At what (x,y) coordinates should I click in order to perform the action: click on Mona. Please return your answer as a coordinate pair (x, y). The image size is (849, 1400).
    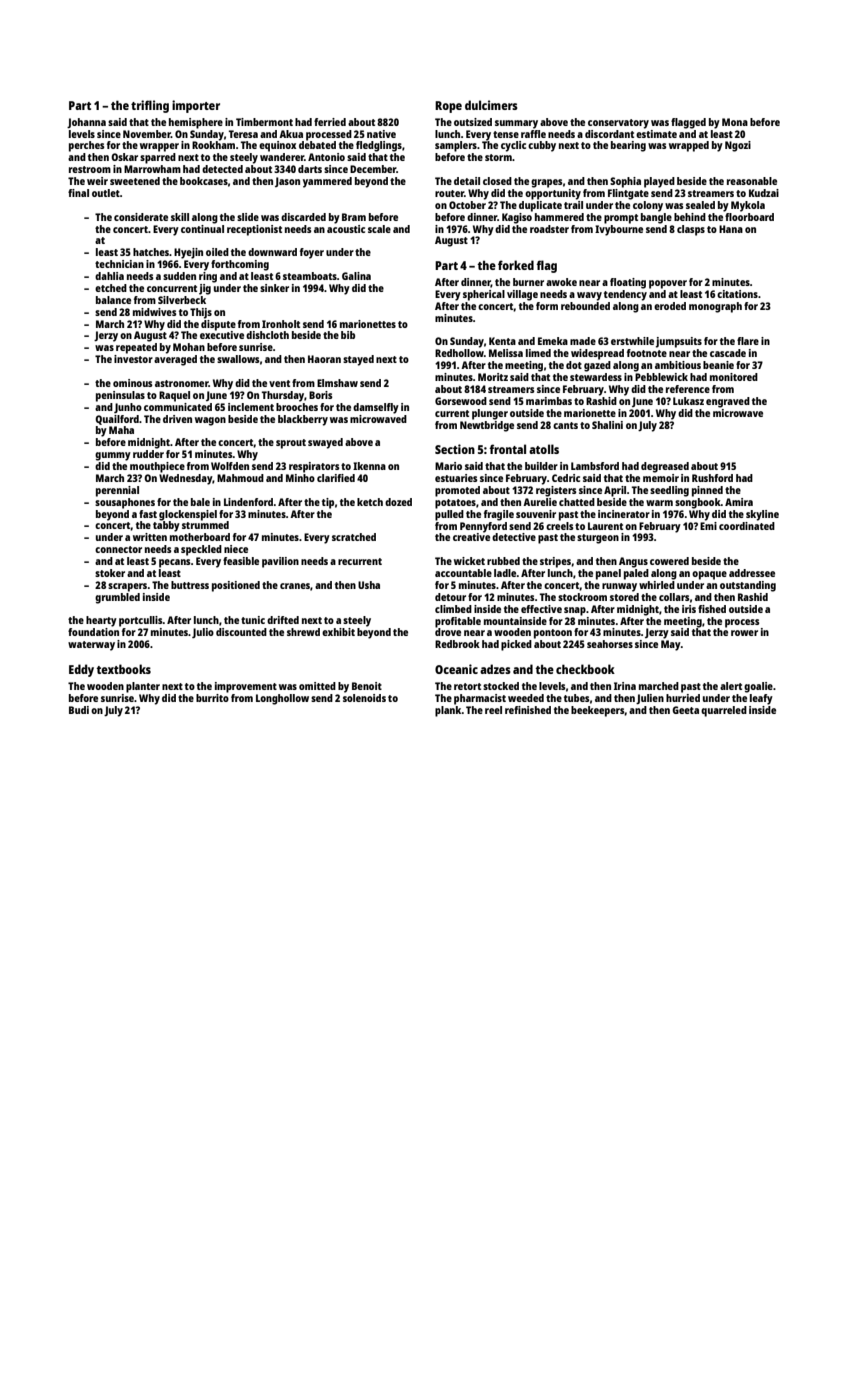
    Looking at the image, I should click on (735, 122).
